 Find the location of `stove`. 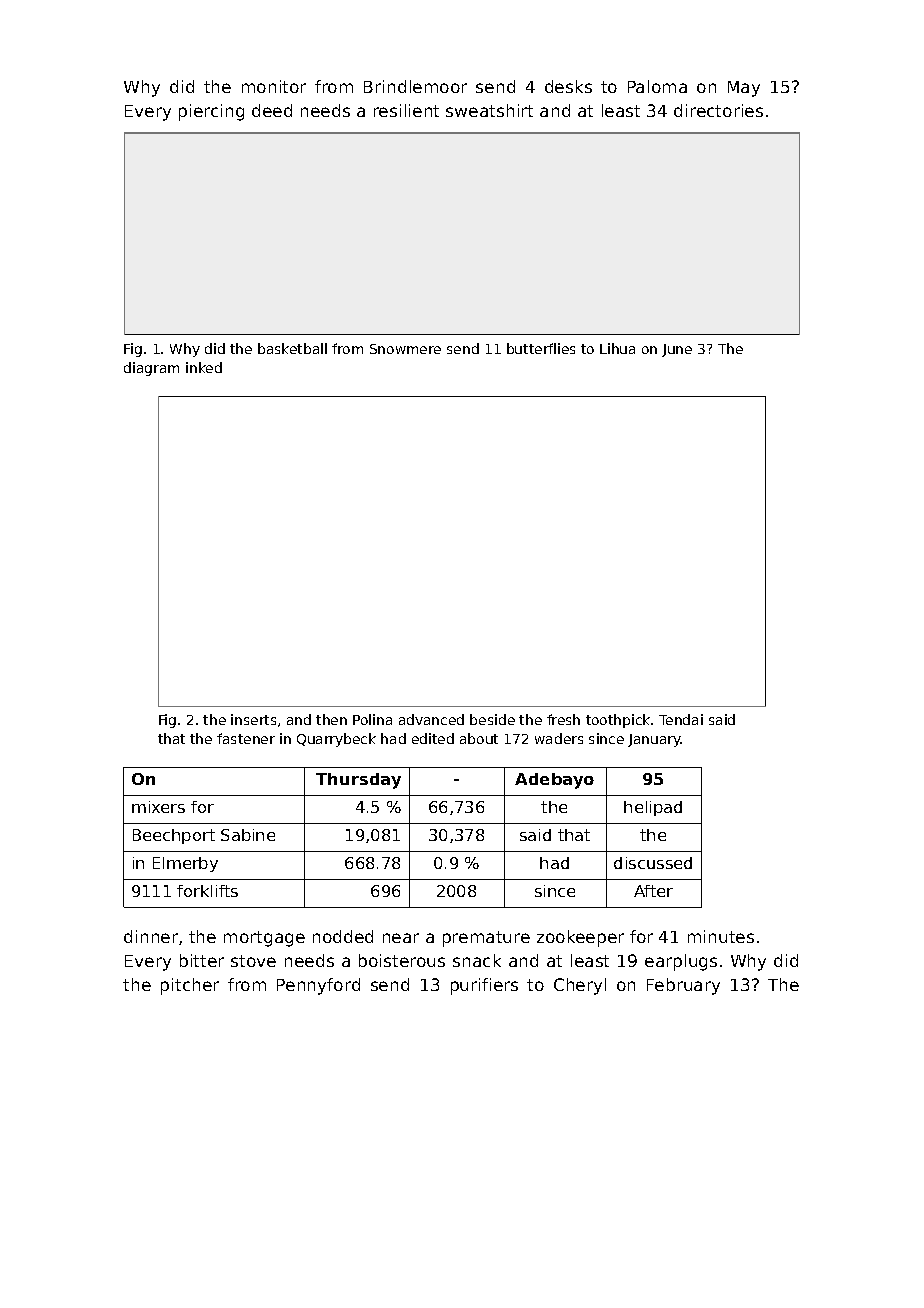

stove is located at coordinates (253, 961).
